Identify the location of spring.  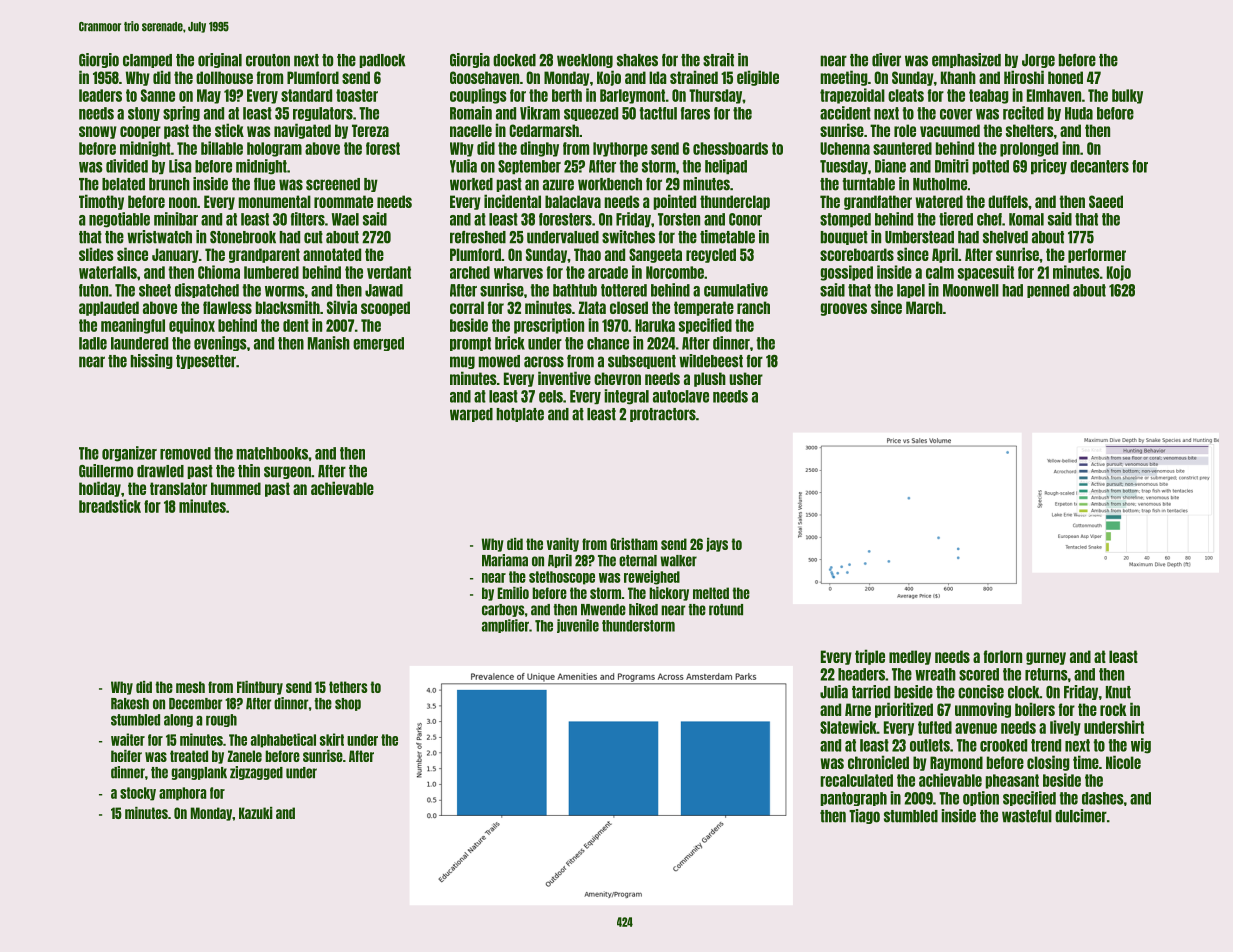
(181, 113).
